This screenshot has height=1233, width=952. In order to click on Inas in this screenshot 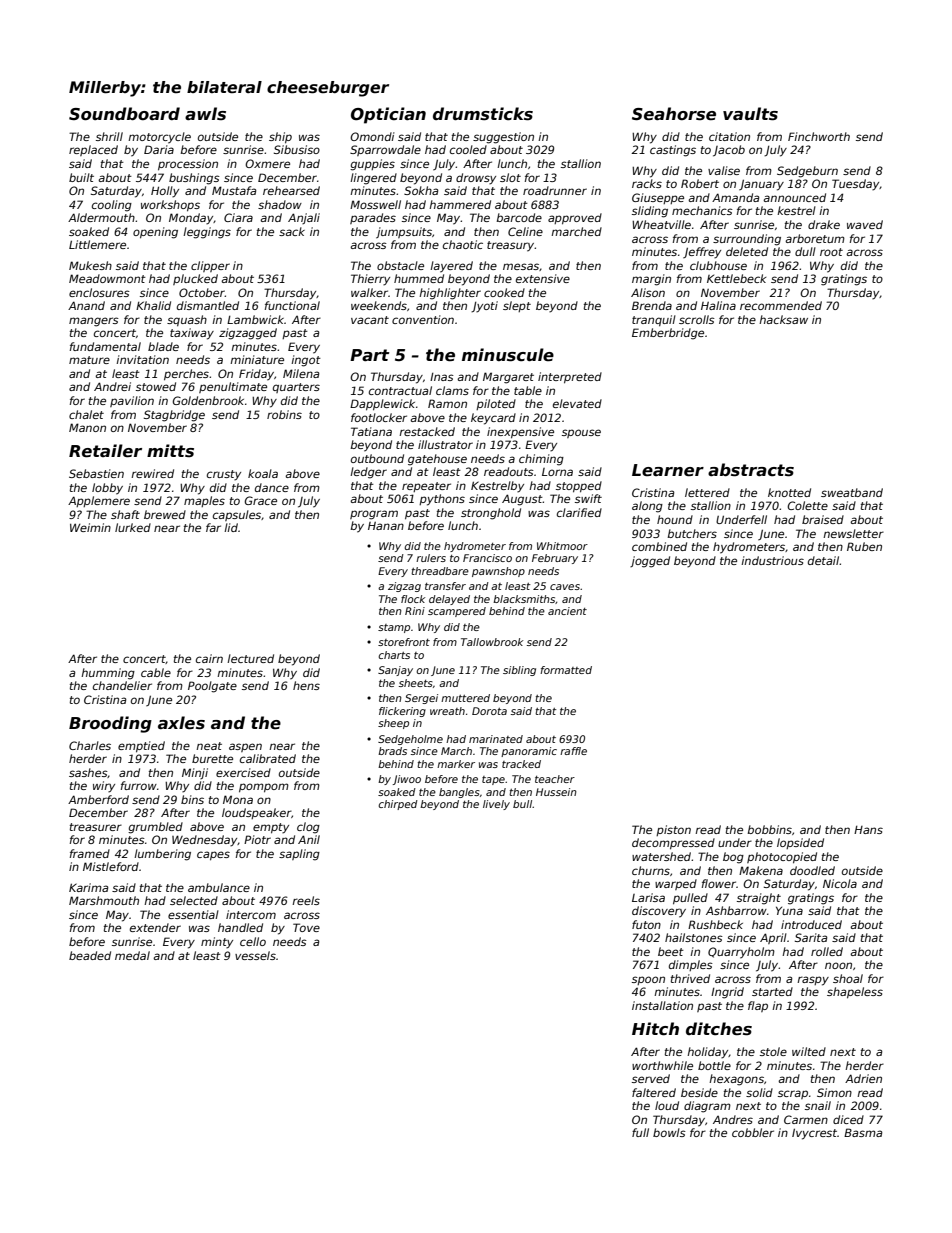, I will do `click(442, 377)`.
